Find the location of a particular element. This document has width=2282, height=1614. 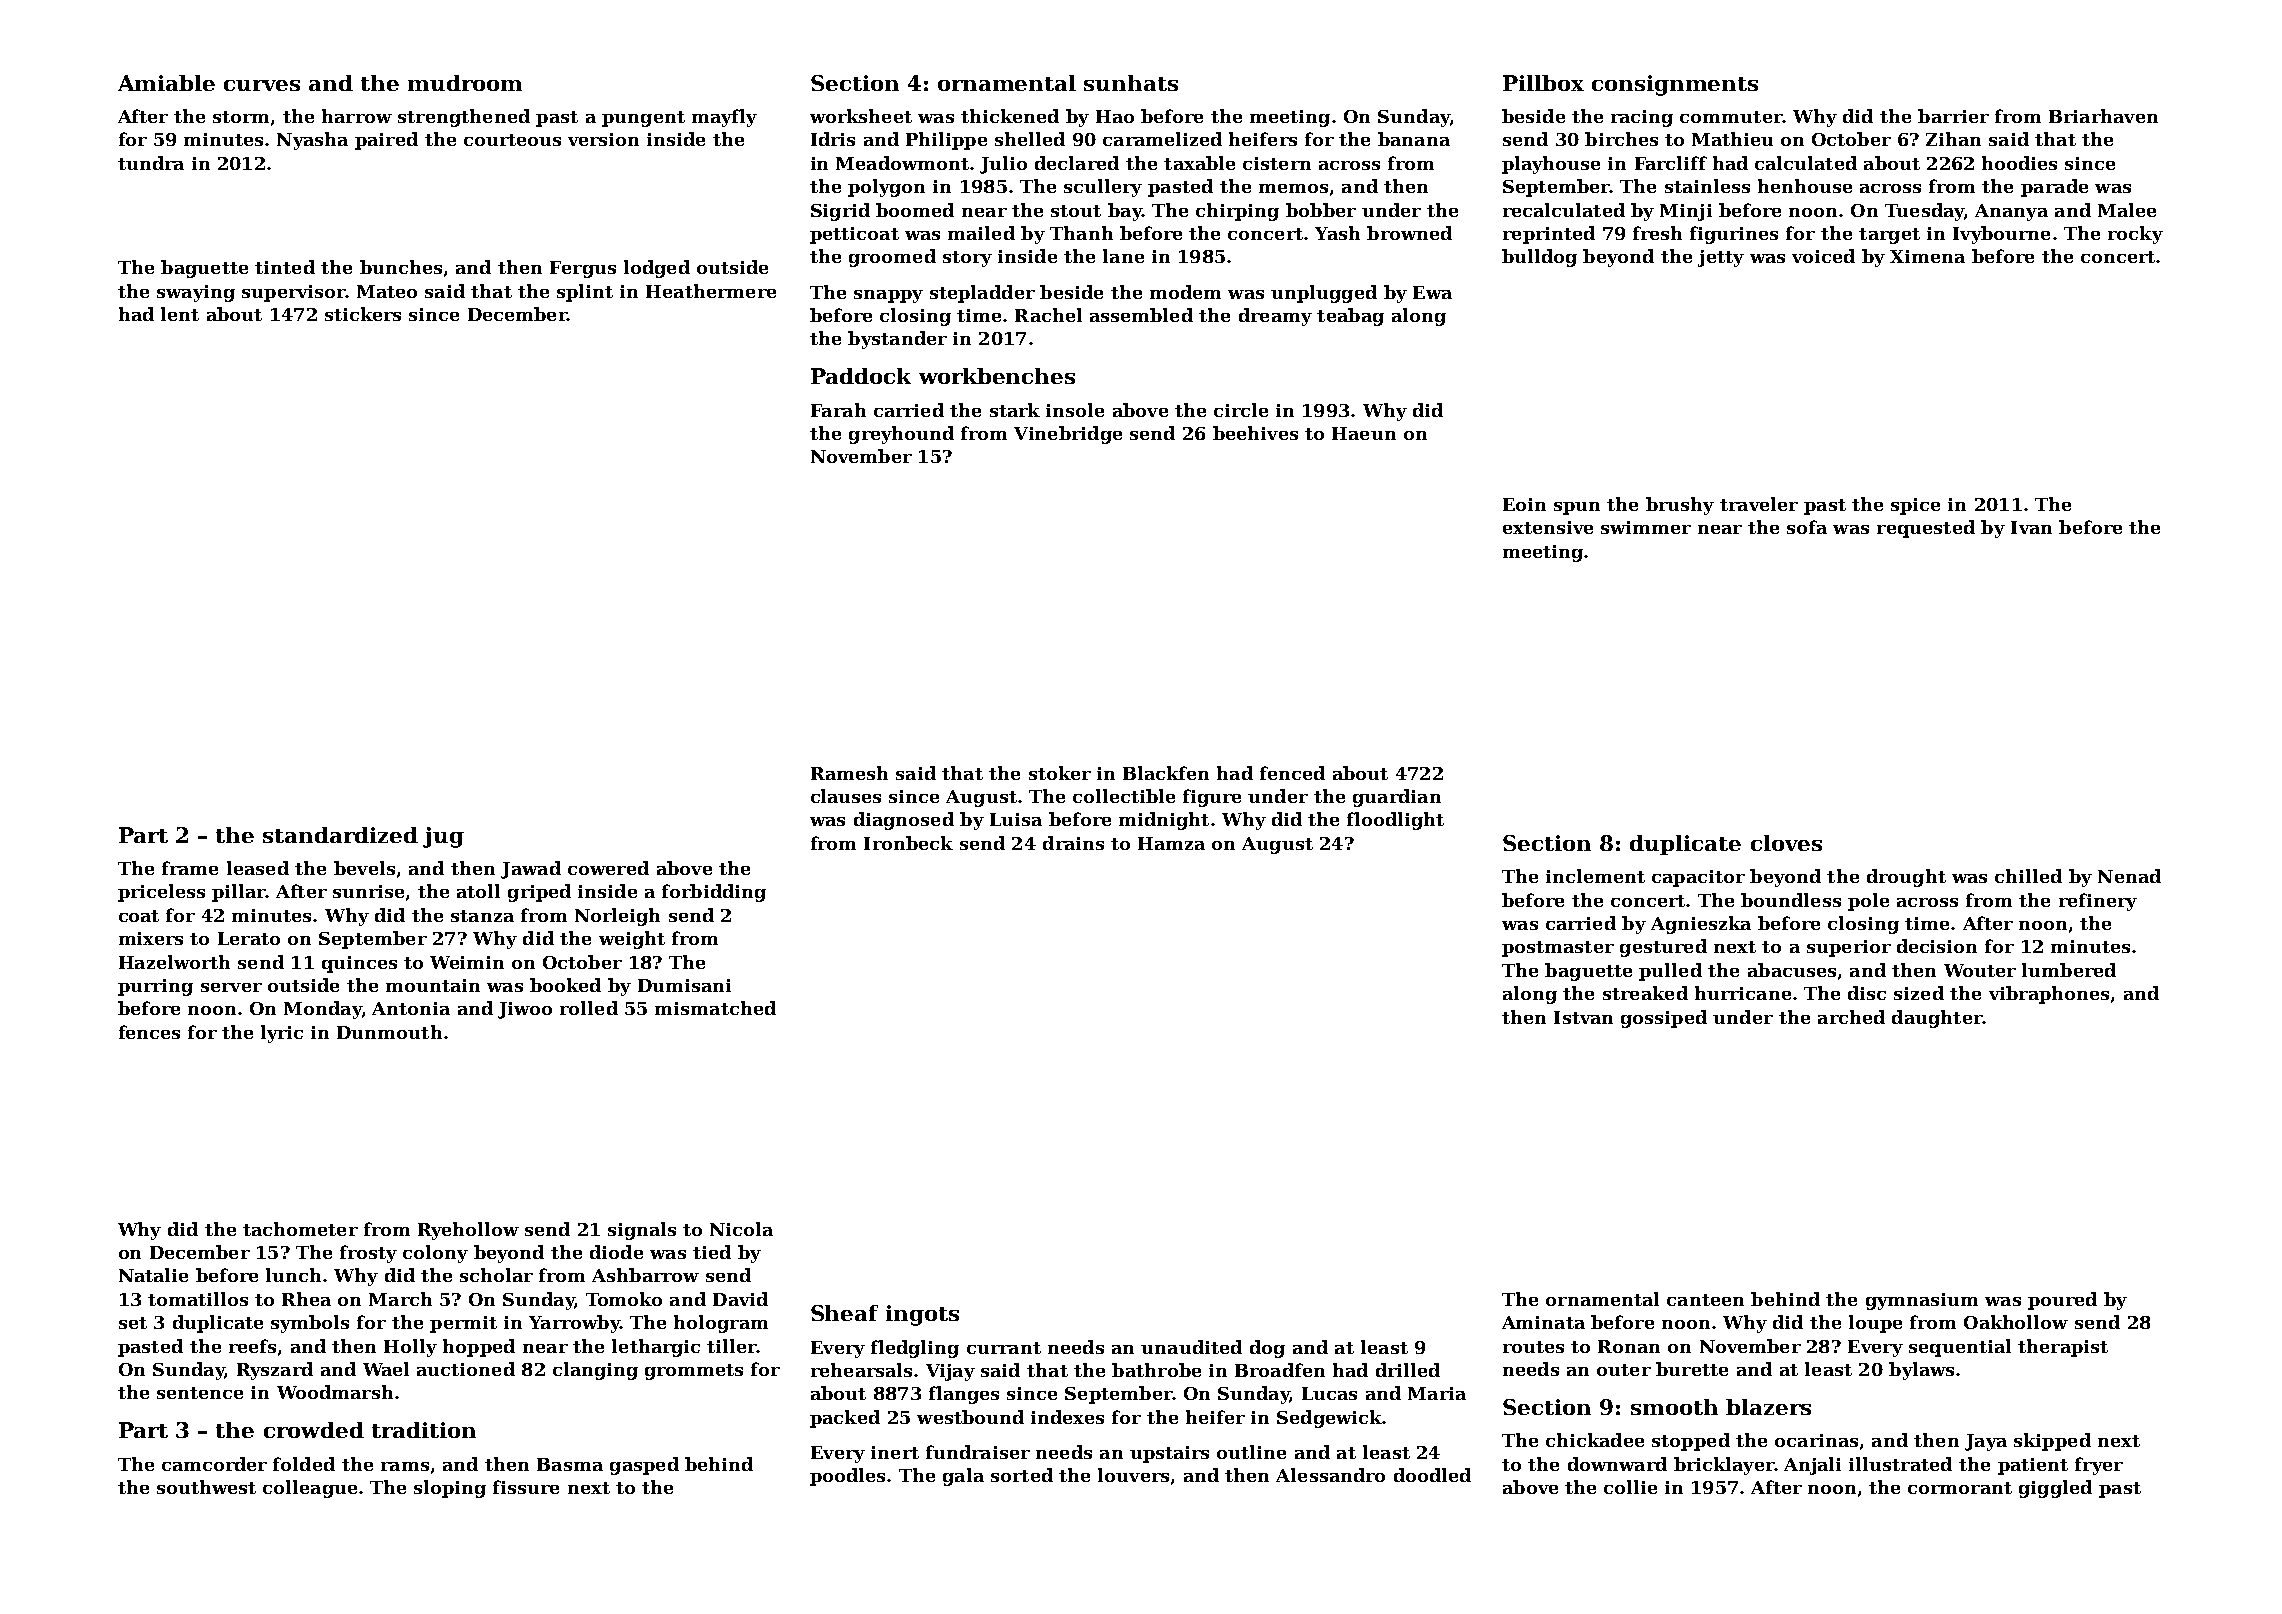

tachometer is located at coordinates (300, 1229).
